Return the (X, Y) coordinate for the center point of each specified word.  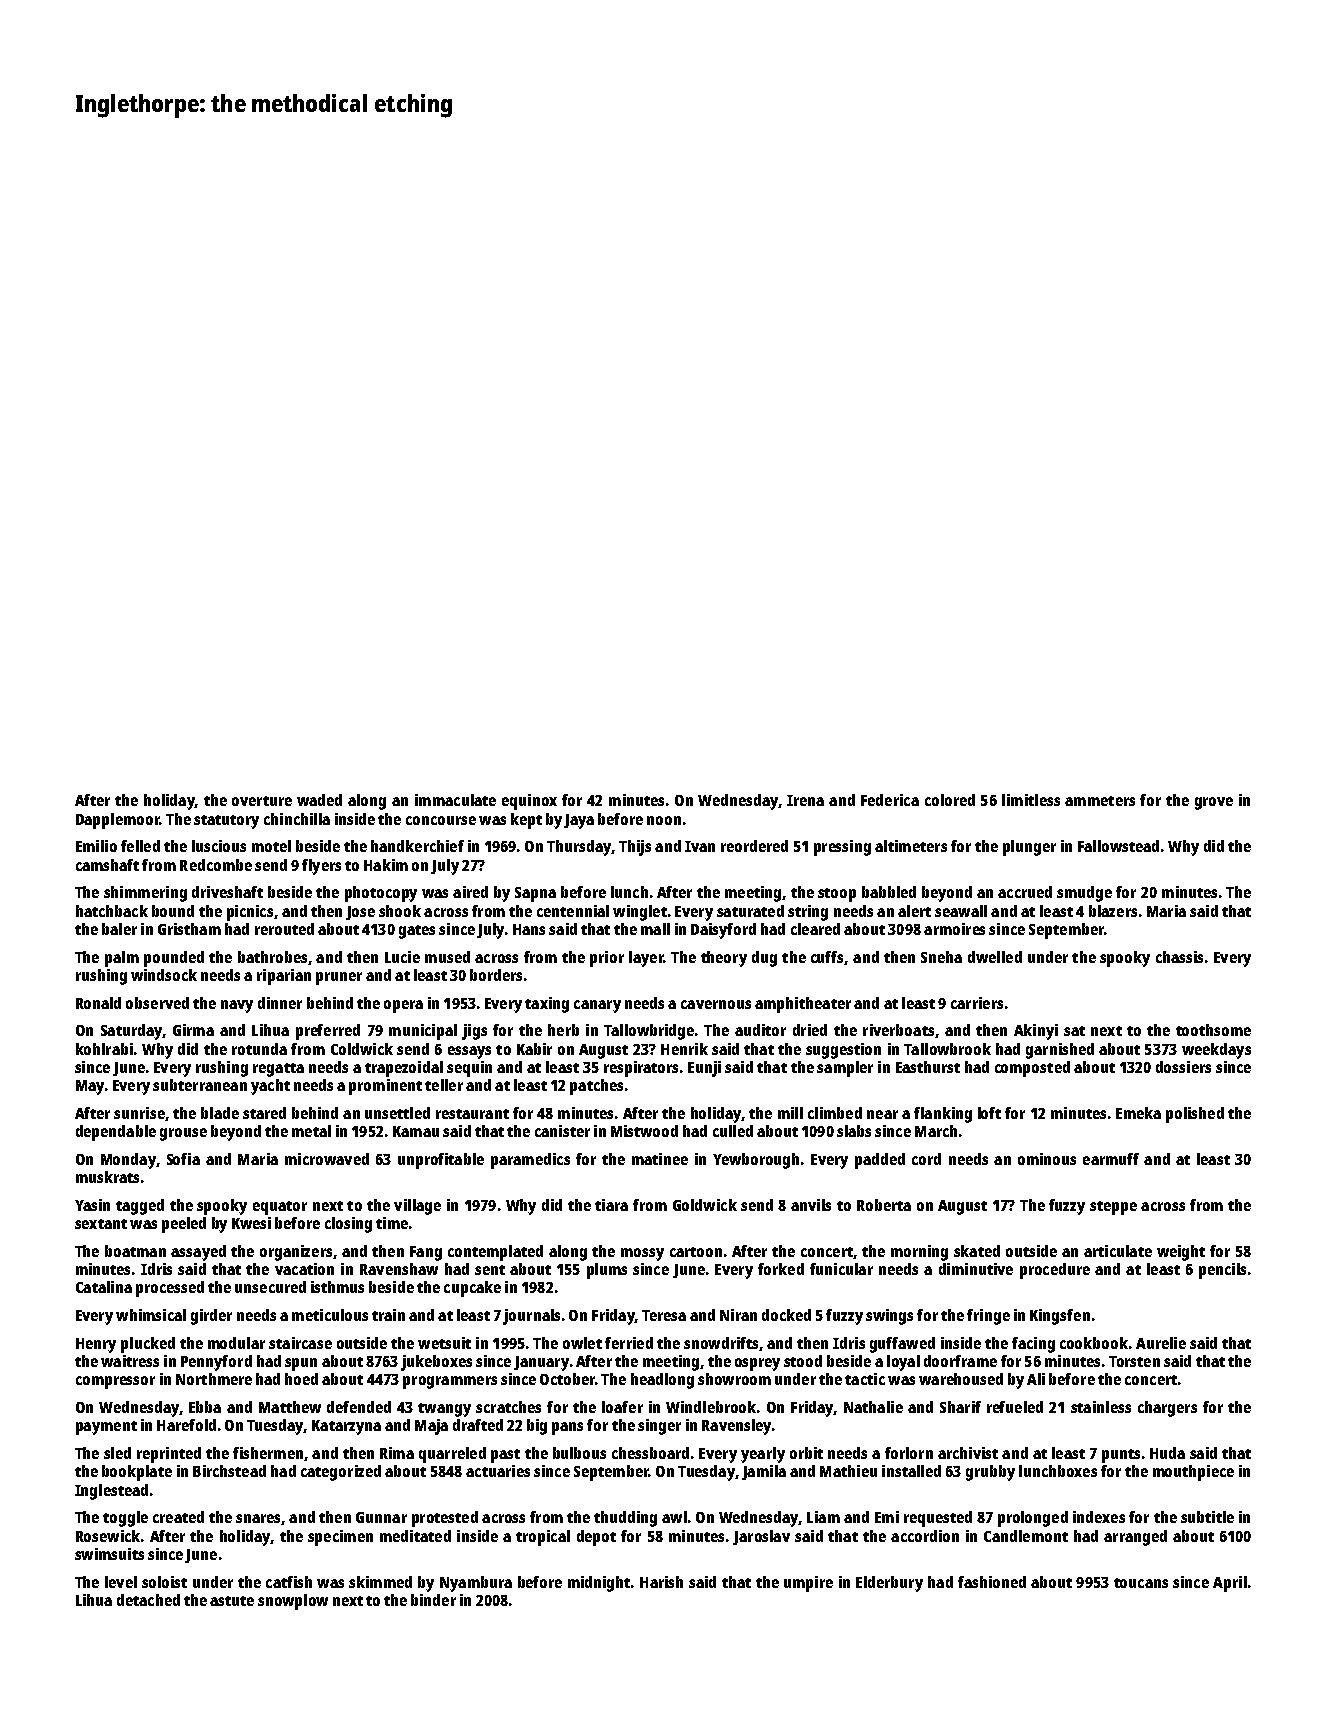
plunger (1029, 848)
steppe (1113, 1208)
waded (319, 800)
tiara (611, 1205)
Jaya (579, 821)
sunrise (139, 1113)
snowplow (293, 1602)
